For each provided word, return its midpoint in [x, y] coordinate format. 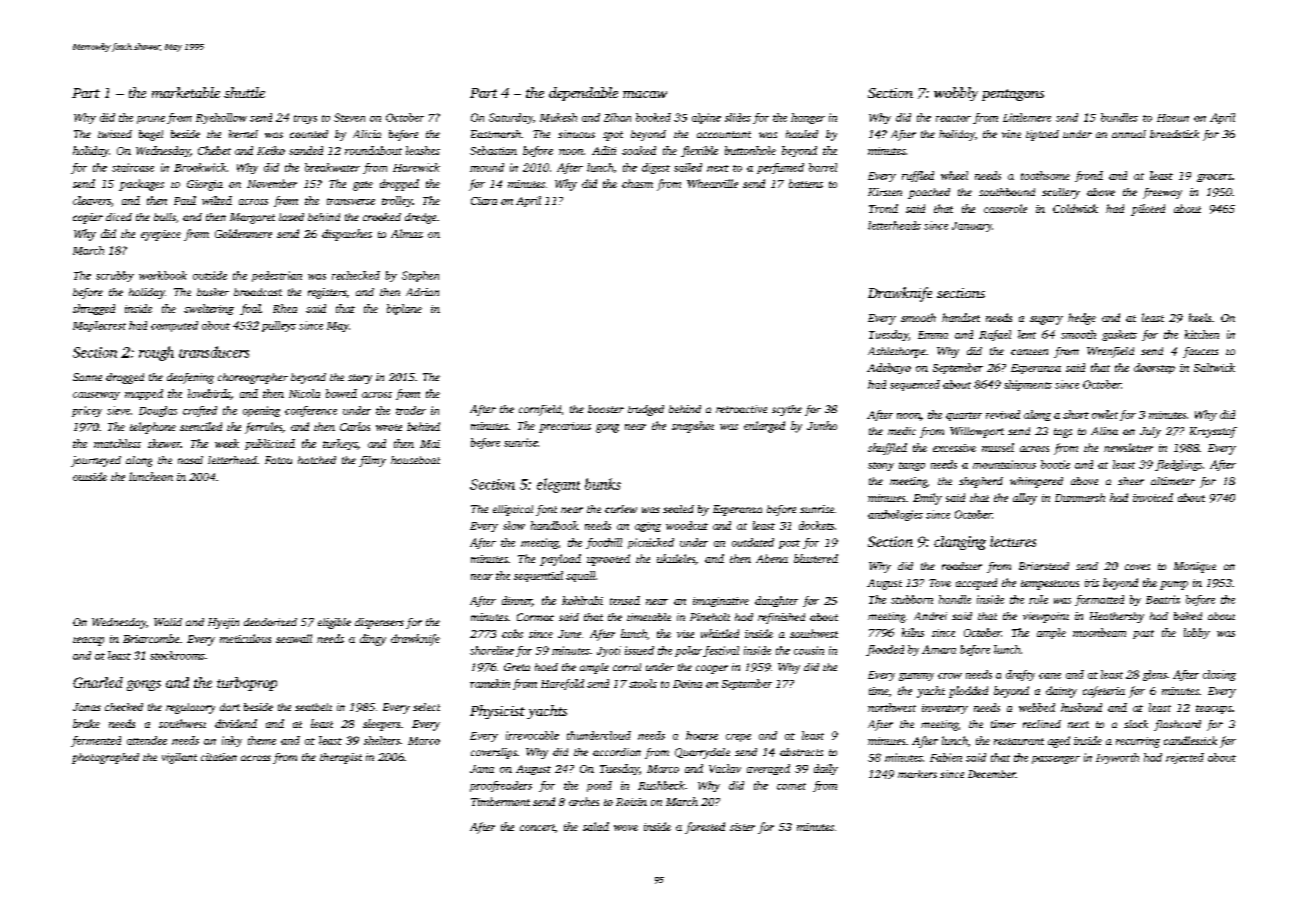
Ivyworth [1117, 758]
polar [688, 651]
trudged [646, 410]
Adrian [422, 292]
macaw [645, 94]
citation [219, 757]
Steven [349, 117]
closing [1219, 675]
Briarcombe [151, 638]
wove [626, 828]
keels [1200, 317]
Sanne [87, 377]
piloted [1148, 210]
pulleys [279, 326]
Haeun [1173, 118]
